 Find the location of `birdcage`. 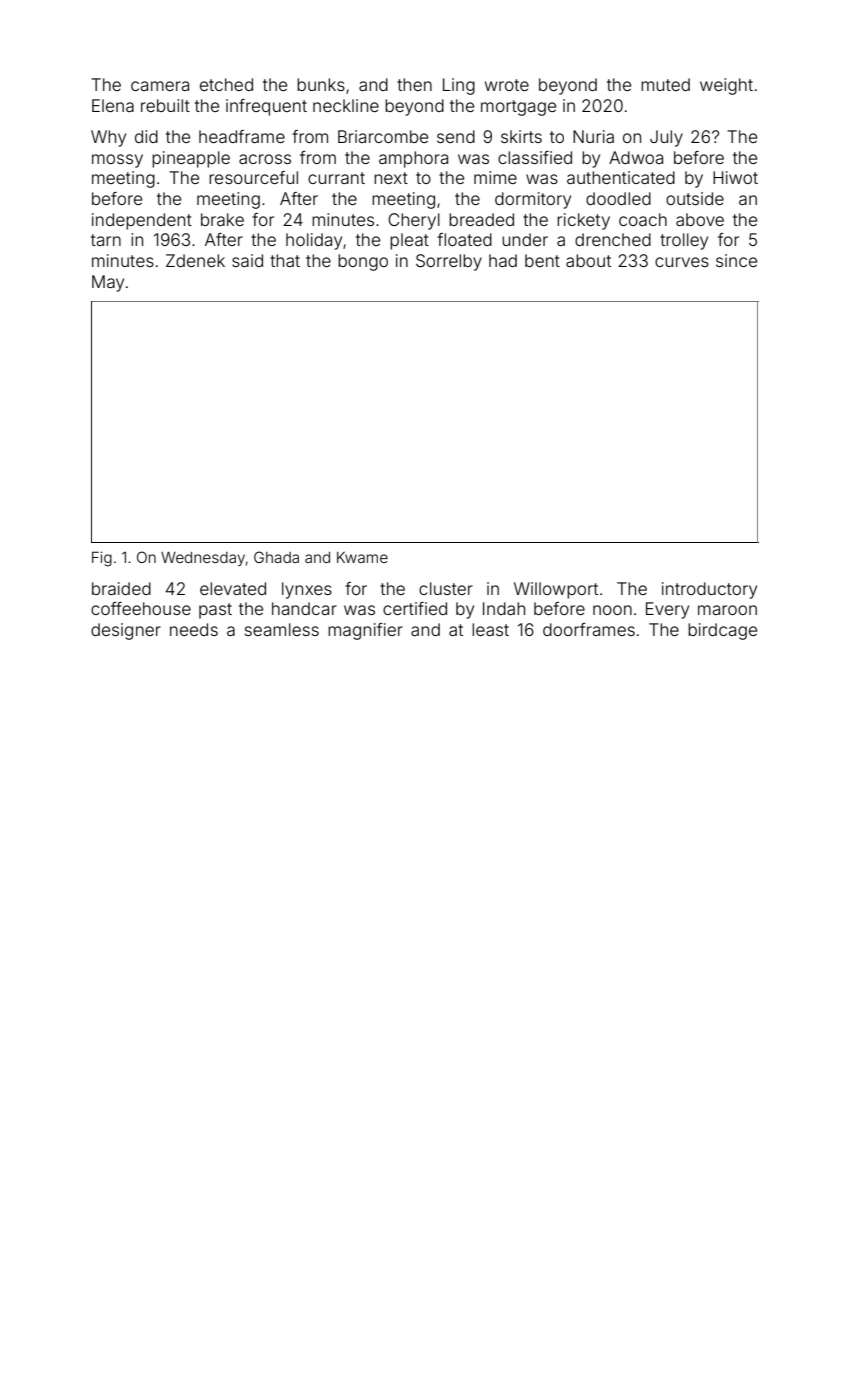

birdcage is located at coordinates (722, 631).
